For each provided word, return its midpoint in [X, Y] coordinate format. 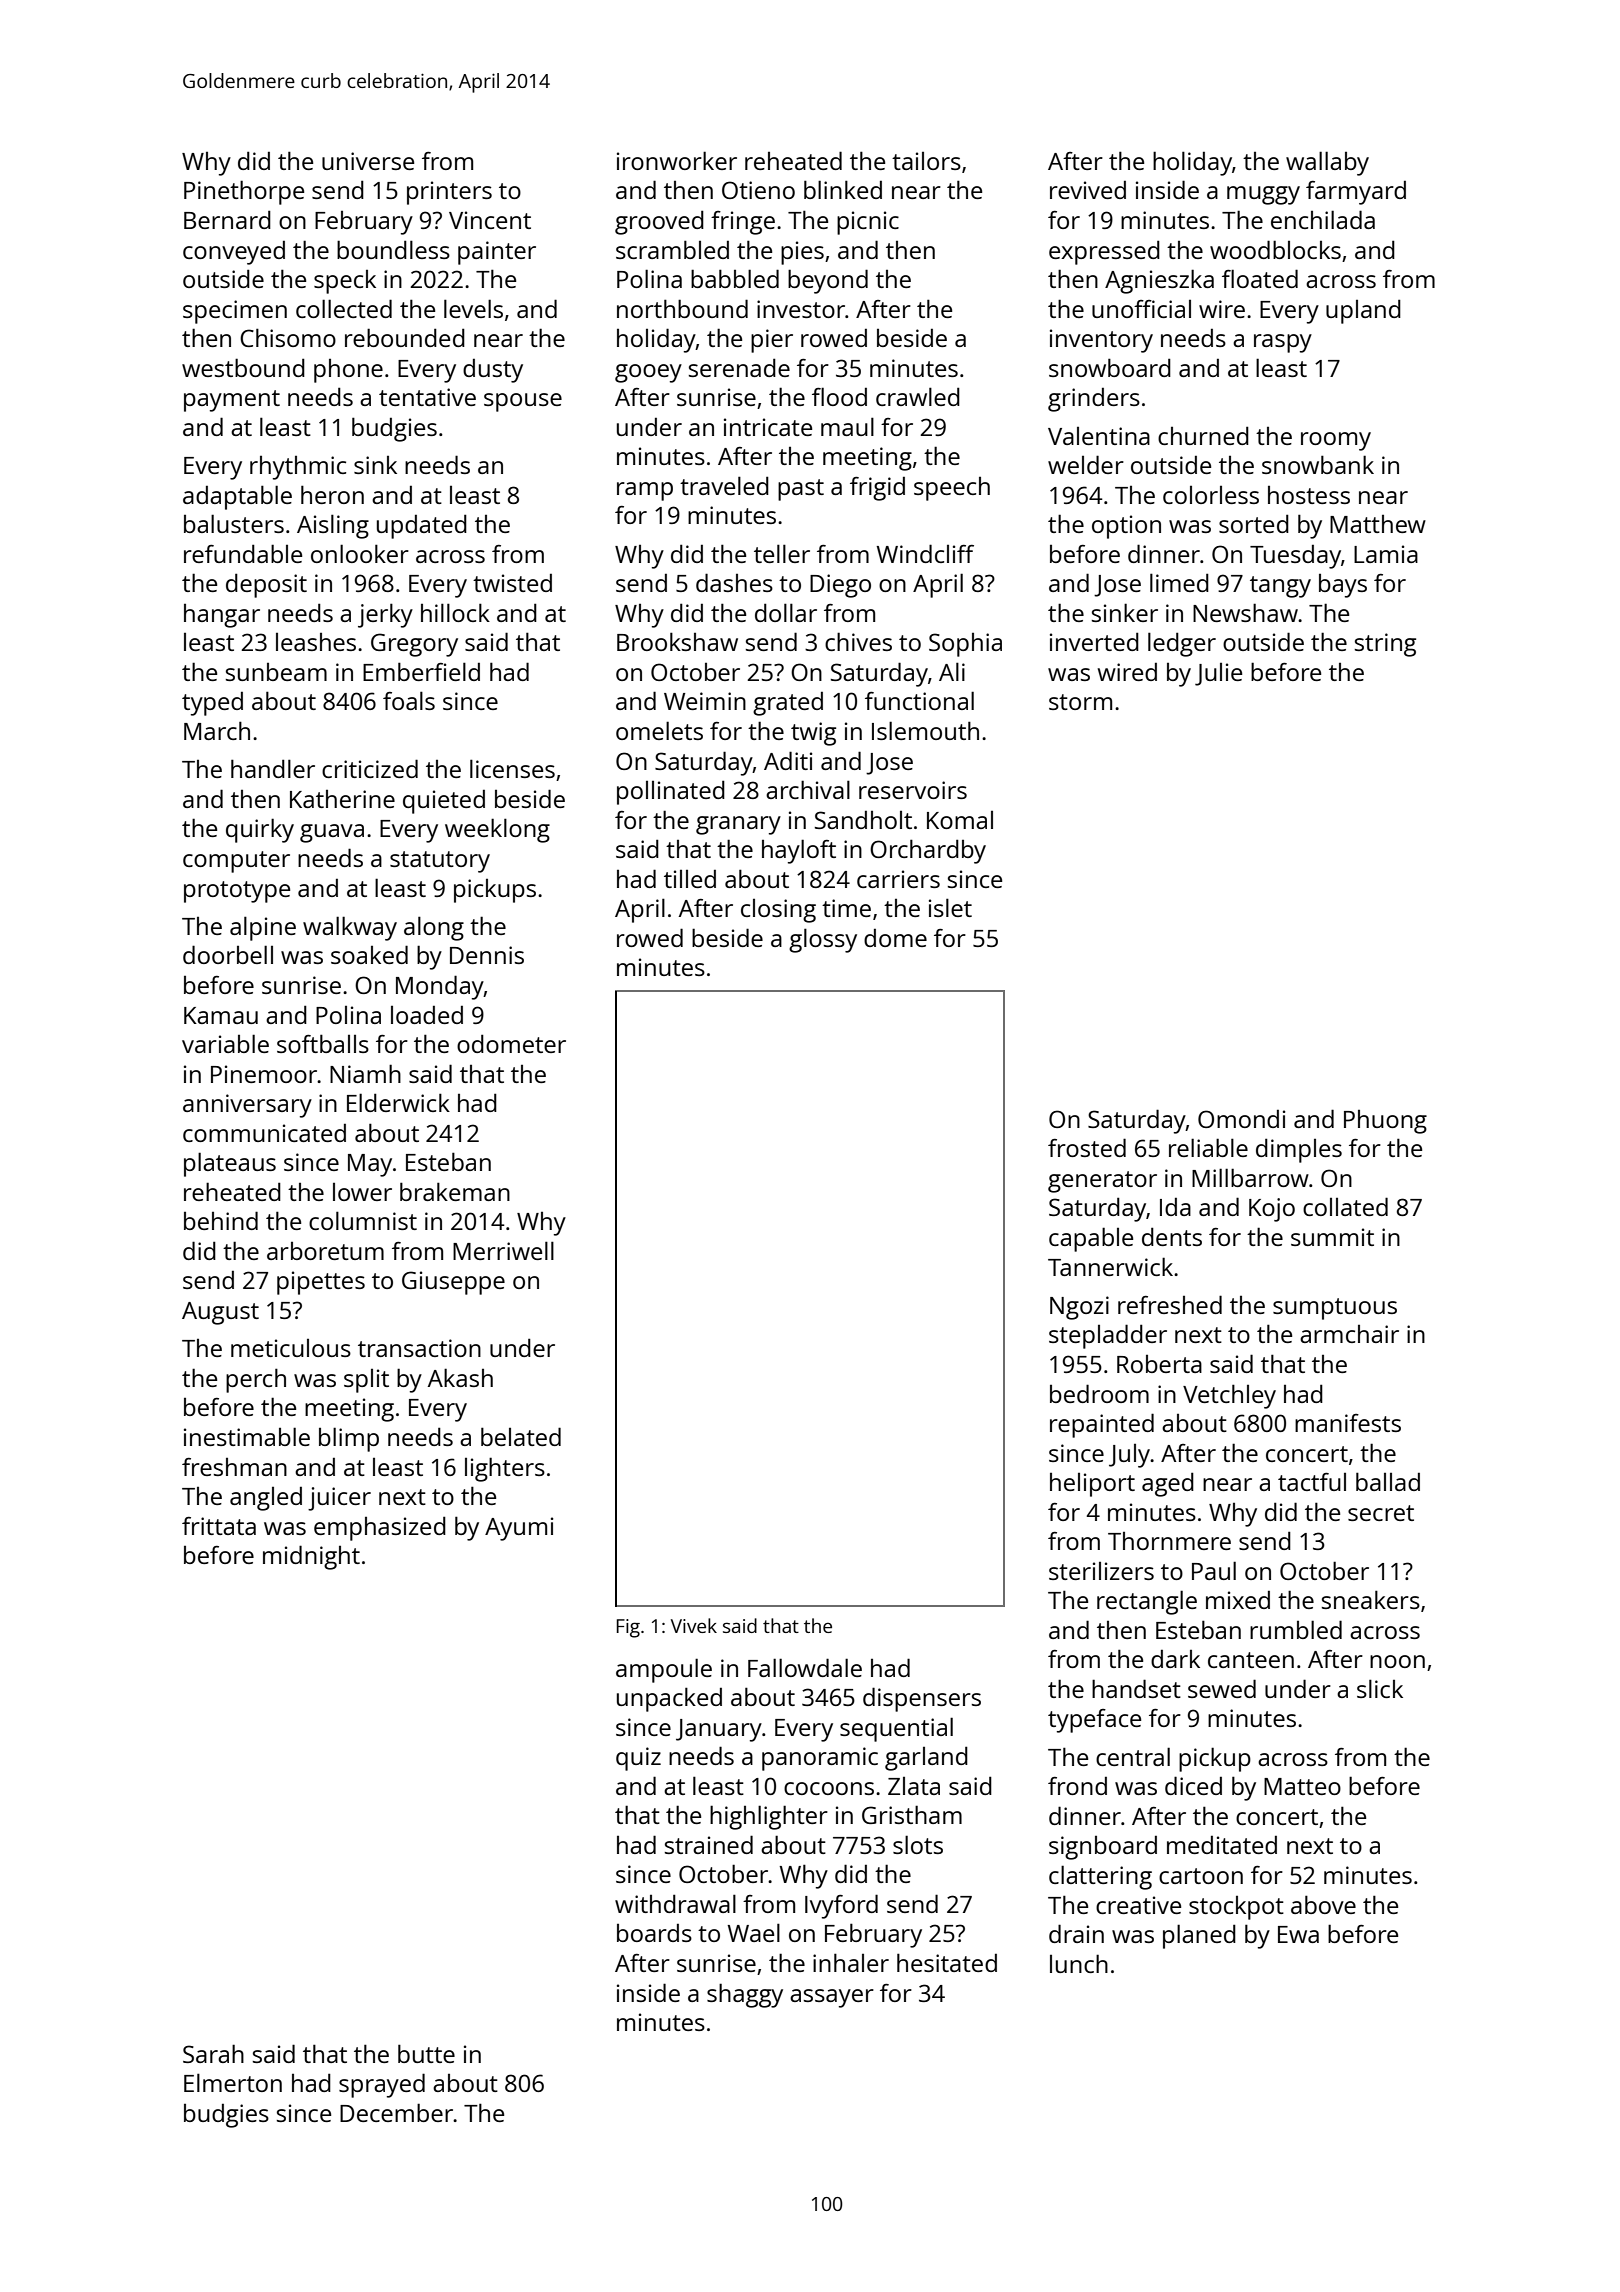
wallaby [1327, 163]
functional [919, 700]
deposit [266, 585]
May [370, 1165]
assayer [832, 1998]
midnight [311, 1557]
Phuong [1385, 1122]
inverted [1094, 641]
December [397, 2112]
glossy [823, 940]
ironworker [677, 160]
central [1133, 1756]
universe [368, 161]
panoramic [820, 1759]
